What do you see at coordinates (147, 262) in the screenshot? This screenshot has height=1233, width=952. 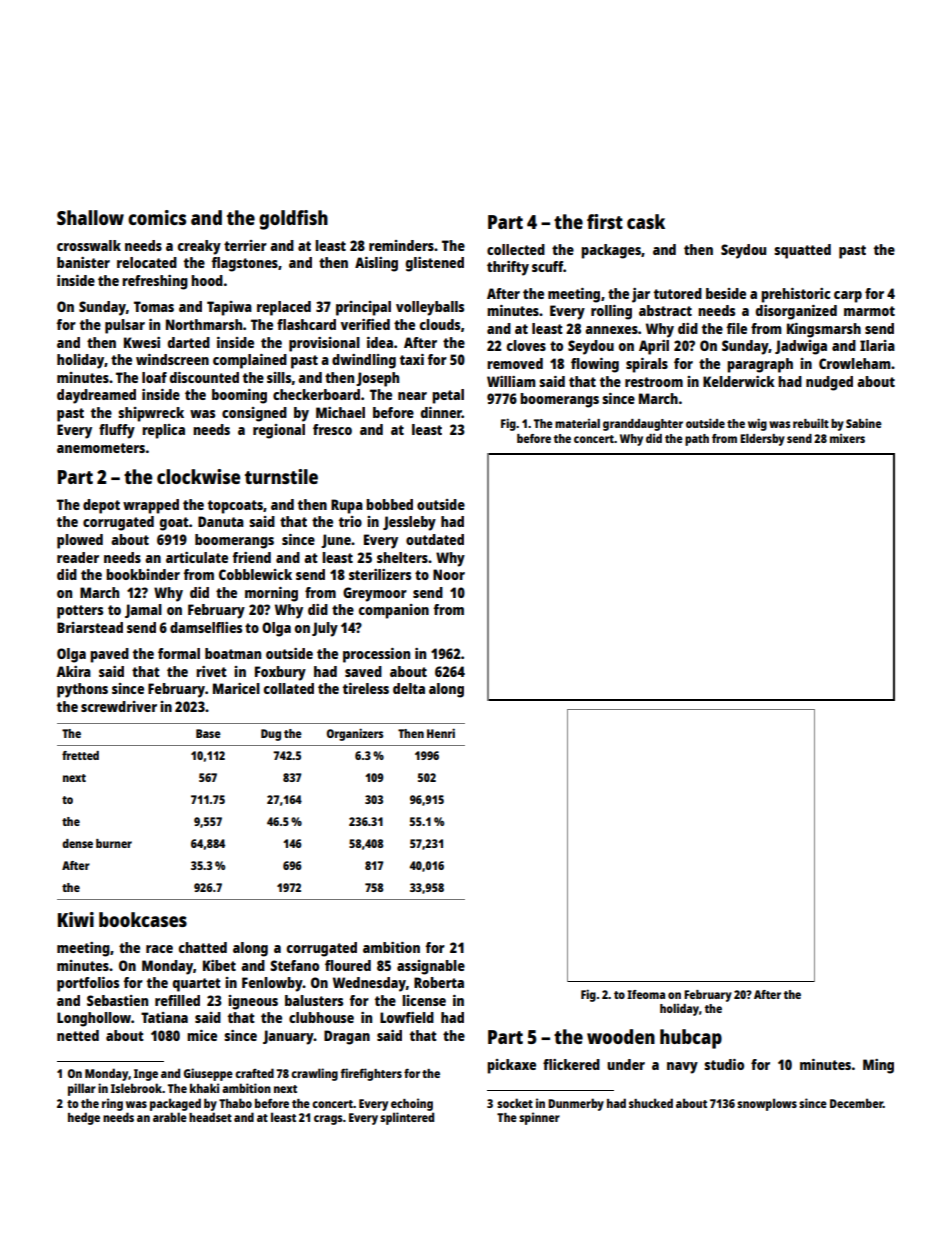 I see `relocated` at bounding box center [147, 262].
